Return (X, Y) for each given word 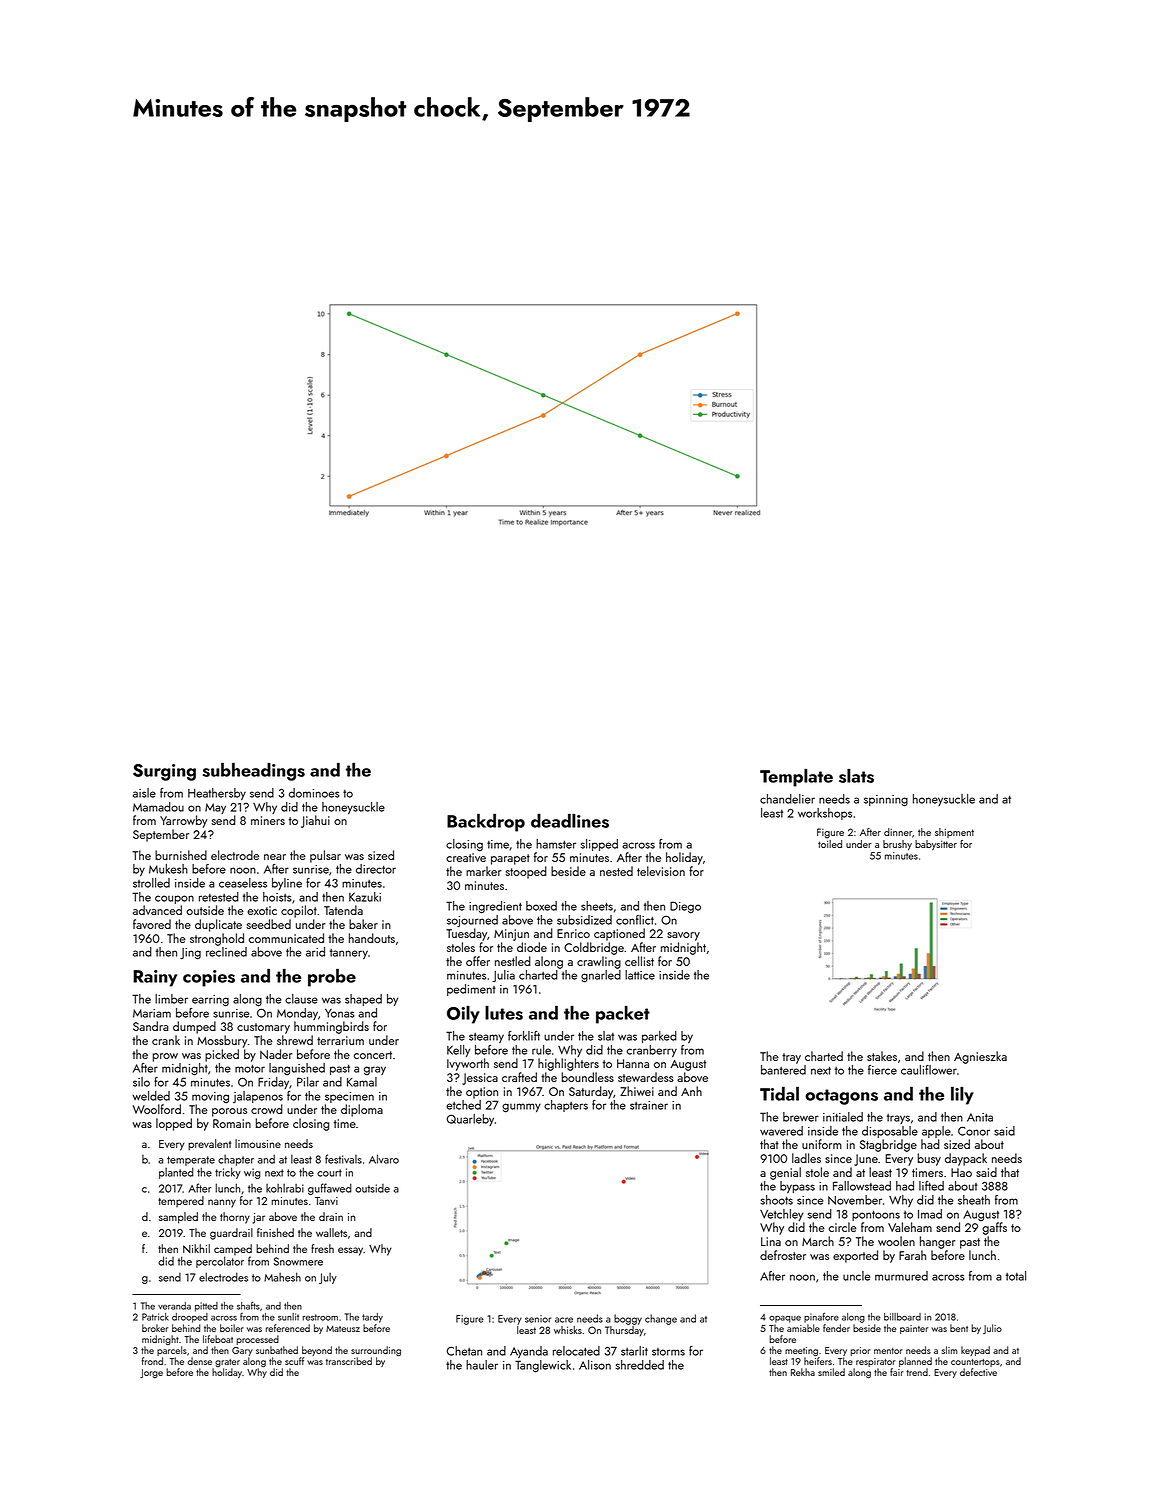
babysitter (936, 845)
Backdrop (486, 823)
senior (538, 1319)
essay (350, 1251)
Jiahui (315, 821)
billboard (902, 1317)
